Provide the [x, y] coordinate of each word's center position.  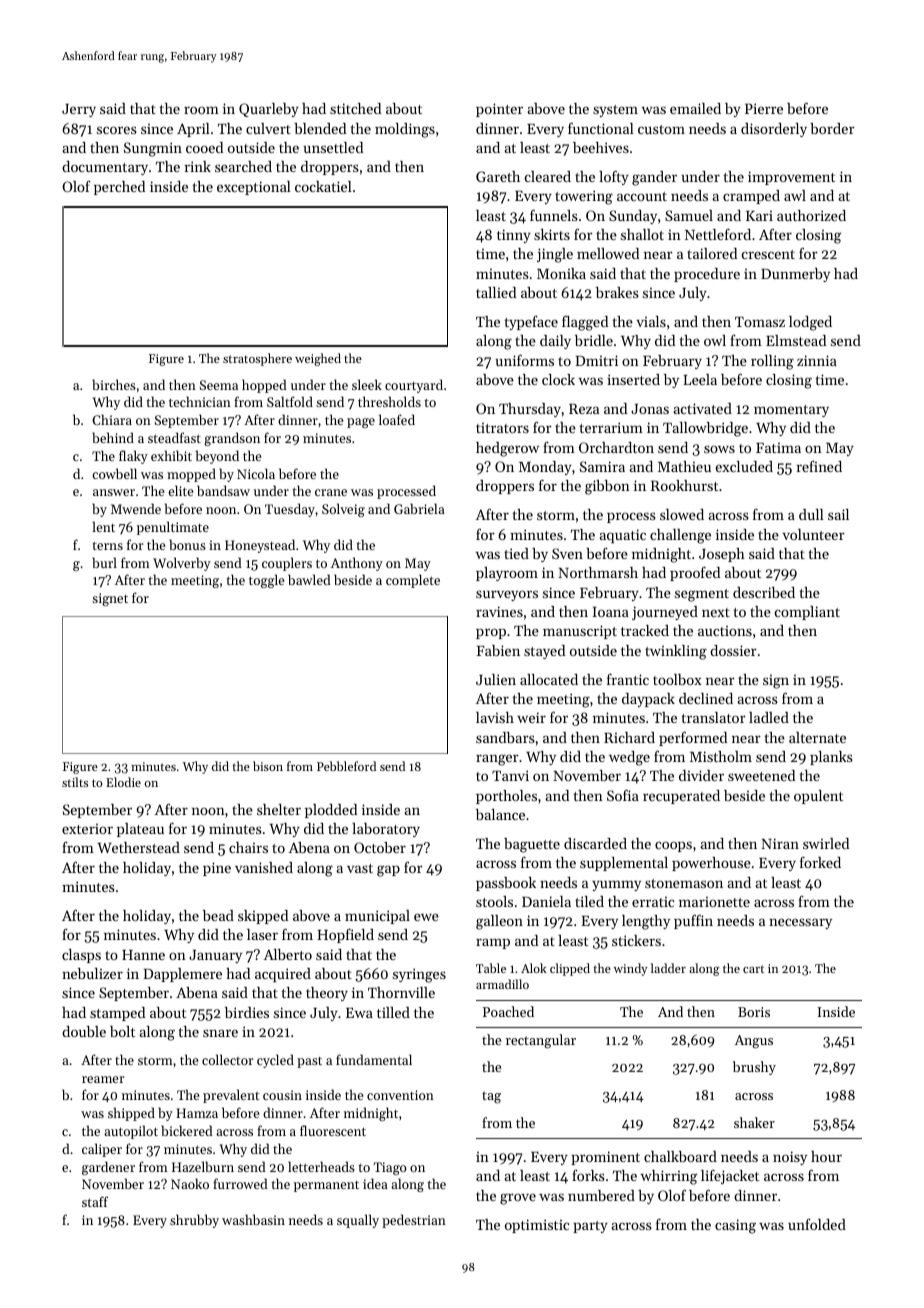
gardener [108, 1168]
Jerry [79, 110]
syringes [419, 975]
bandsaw [223, 490]
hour [826, 1156]
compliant [807, 613]
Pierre [764, 108]
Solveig [343, 510]
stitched [355, 108]
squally [358, 1221]
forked [820, 862]
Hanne [143, 955]
